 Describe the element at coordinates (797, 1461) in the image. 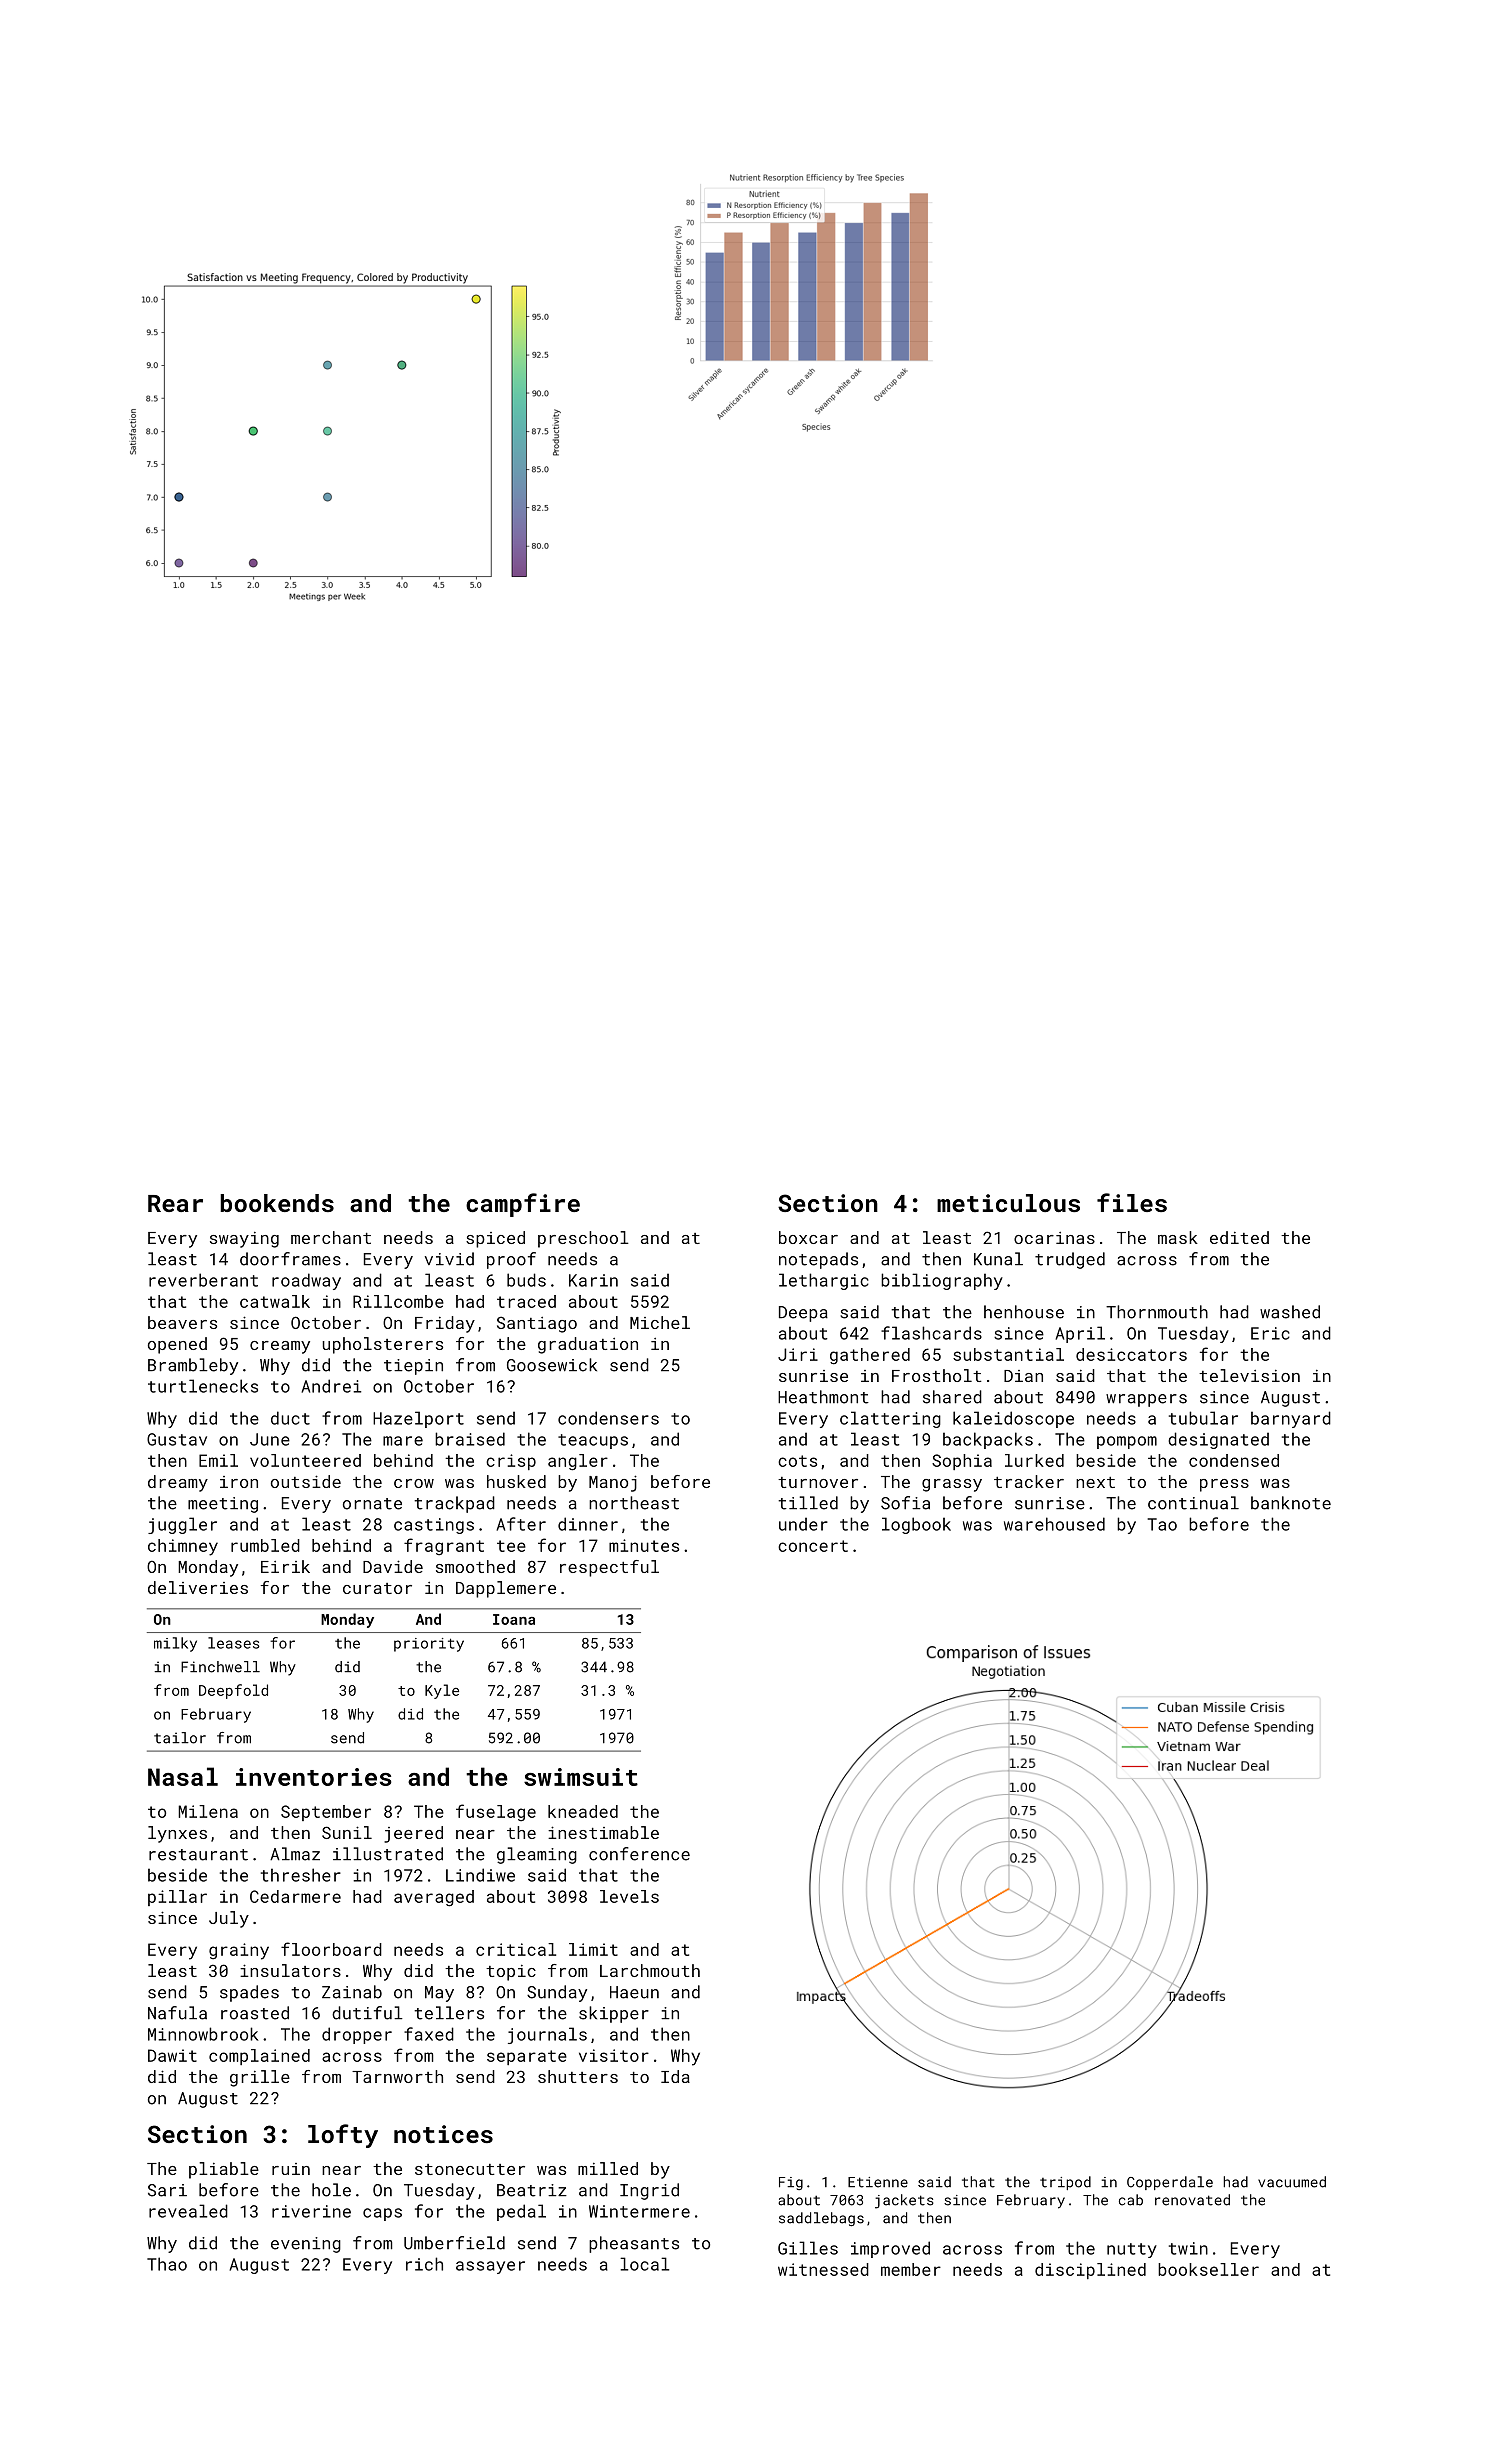

I see `cots` at that location.
